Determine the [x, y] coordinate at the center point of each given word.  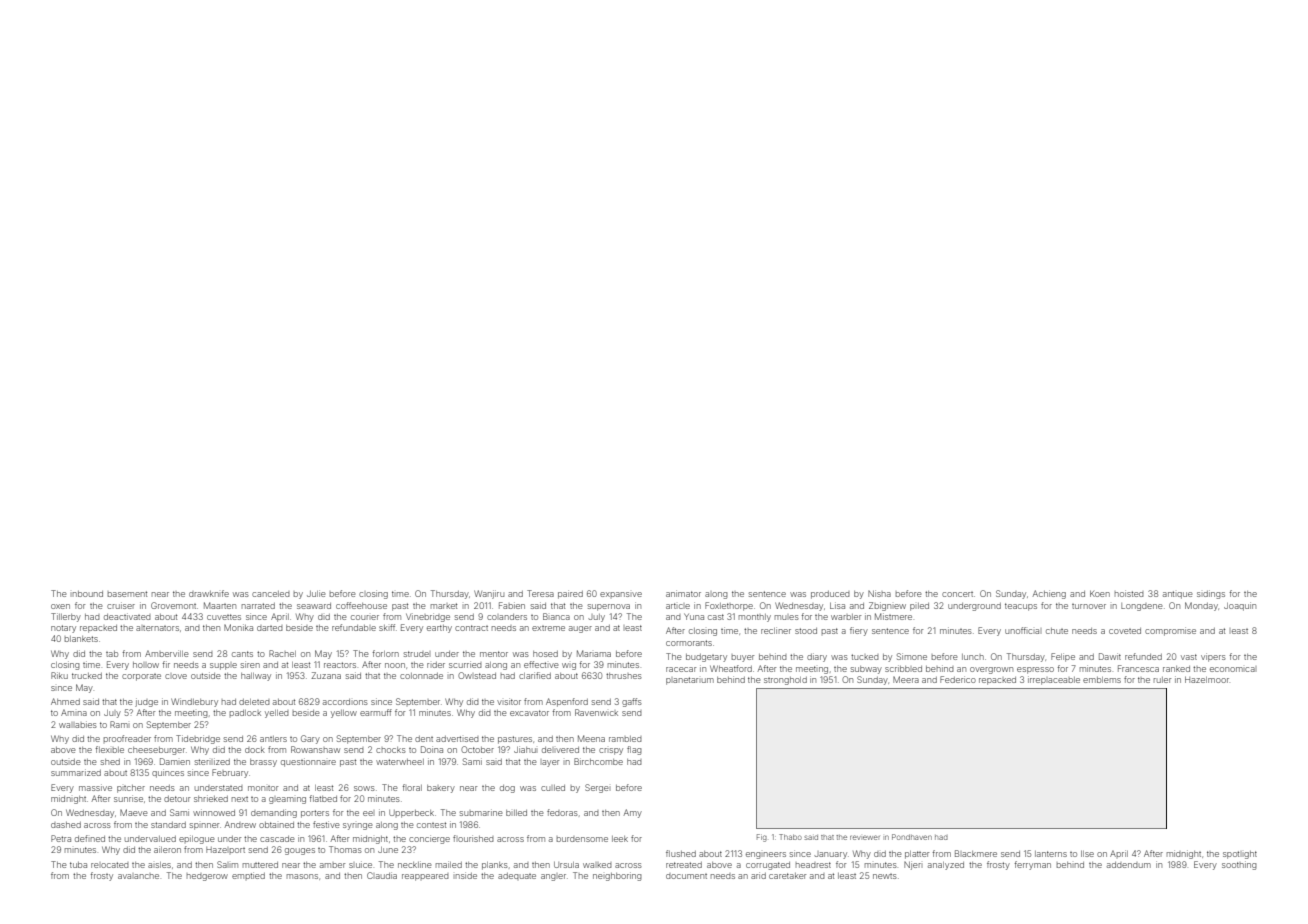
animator [683, 593]
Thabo [790, 837]
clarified [535, 675]
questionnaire [308, 762]
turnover [1089, 606]
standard [168, 825]
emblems [1102, 680]
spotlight [1240, 855]
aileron [167, 849]
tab [112, 654]
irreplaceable [1054, 680]
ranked [1176, 669]
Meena [591, 738]
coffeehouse [361, 605]
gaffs [632, 702]
